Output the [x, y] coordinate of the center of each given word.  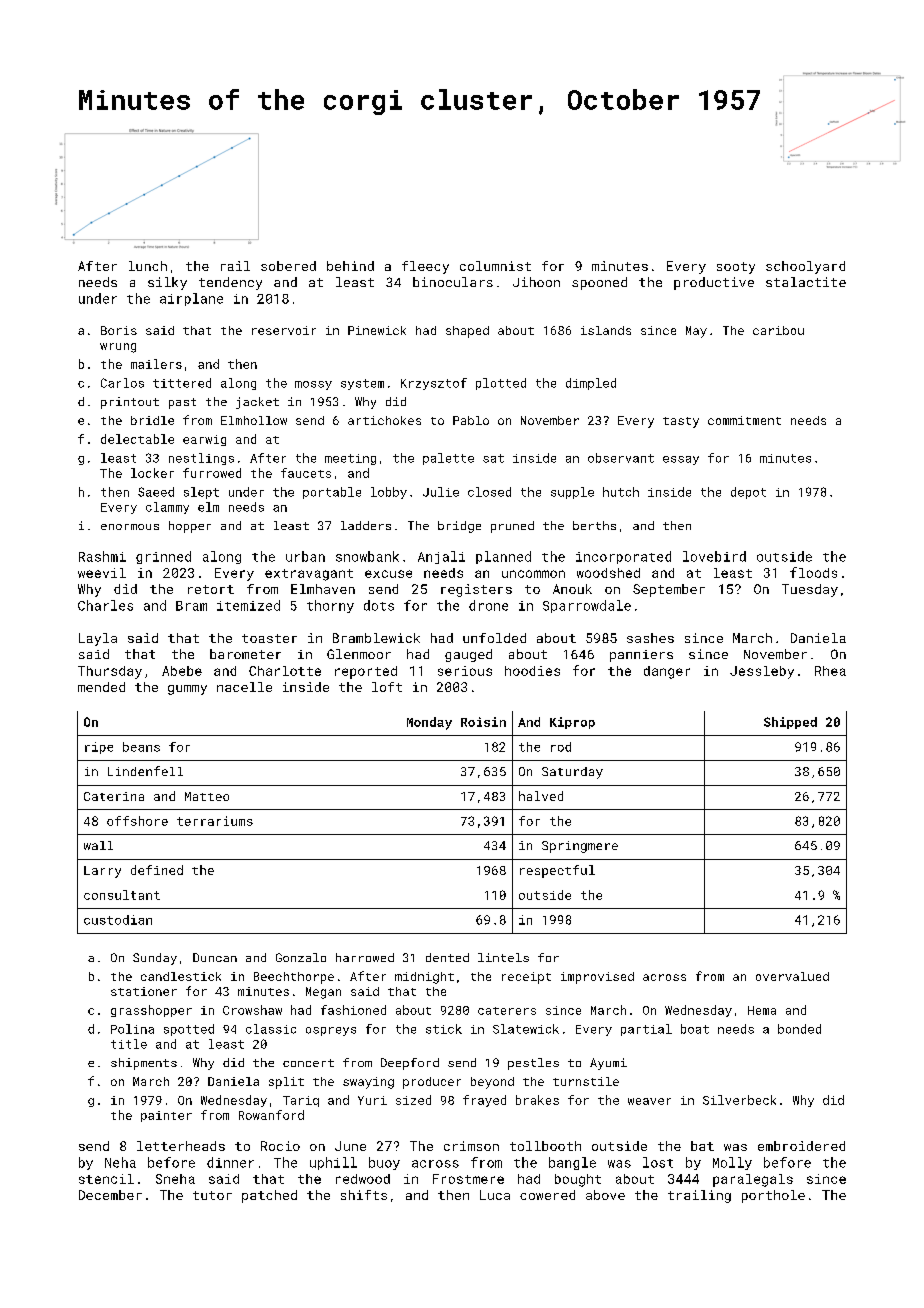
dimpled [591, 384]
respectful [557, 871]
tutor [212, 1195]
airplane [191, 299]
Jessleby [762, 672]
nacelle [244, 687]
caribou [778, 330]
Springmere [580, 847]
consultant [122, 895]
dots [379, 605]
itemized [248, 605]
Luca [495, 1195]
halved [541, 796]
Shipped [790, 723]
